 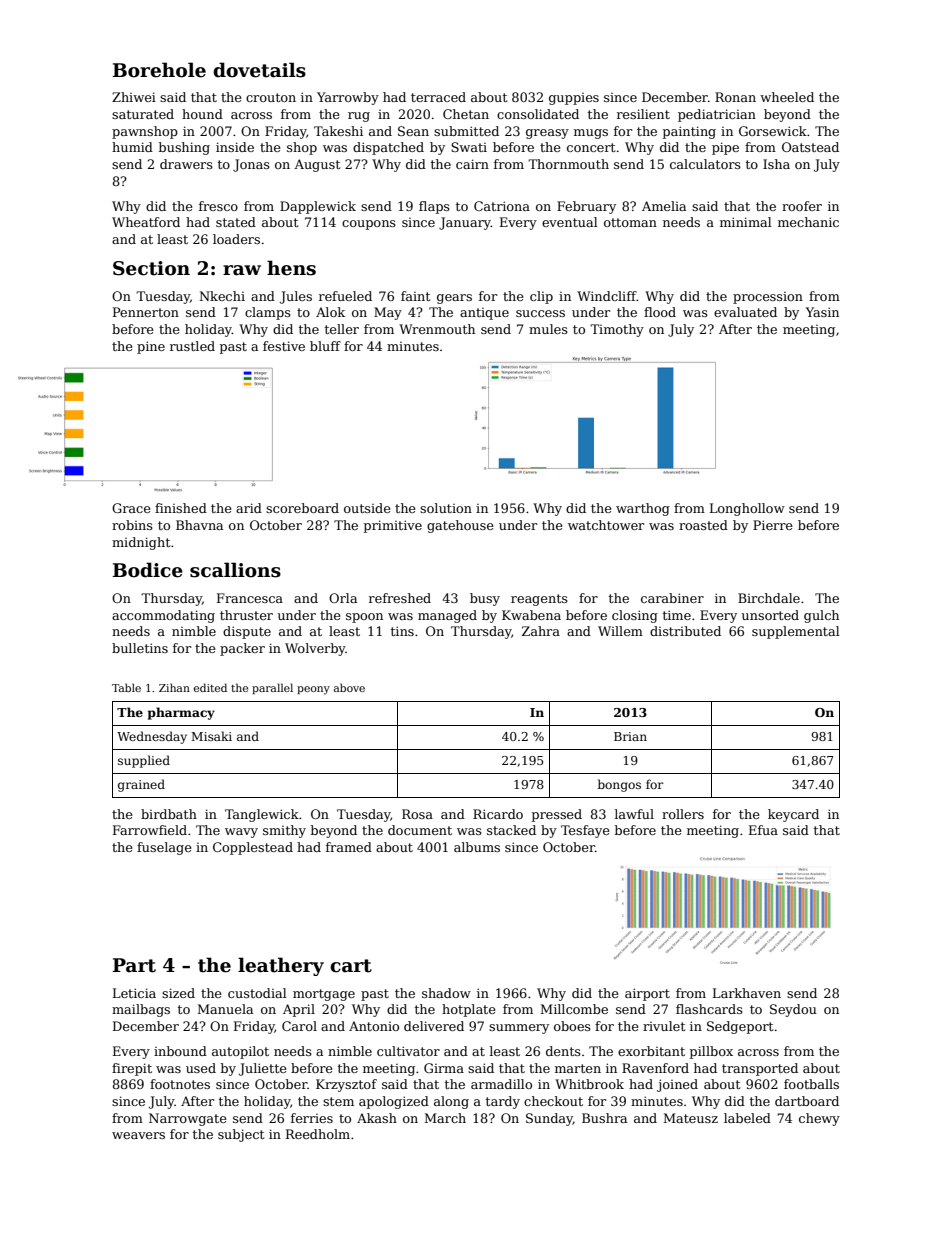 I want to click on warthog, so click(x=643, y=509).
